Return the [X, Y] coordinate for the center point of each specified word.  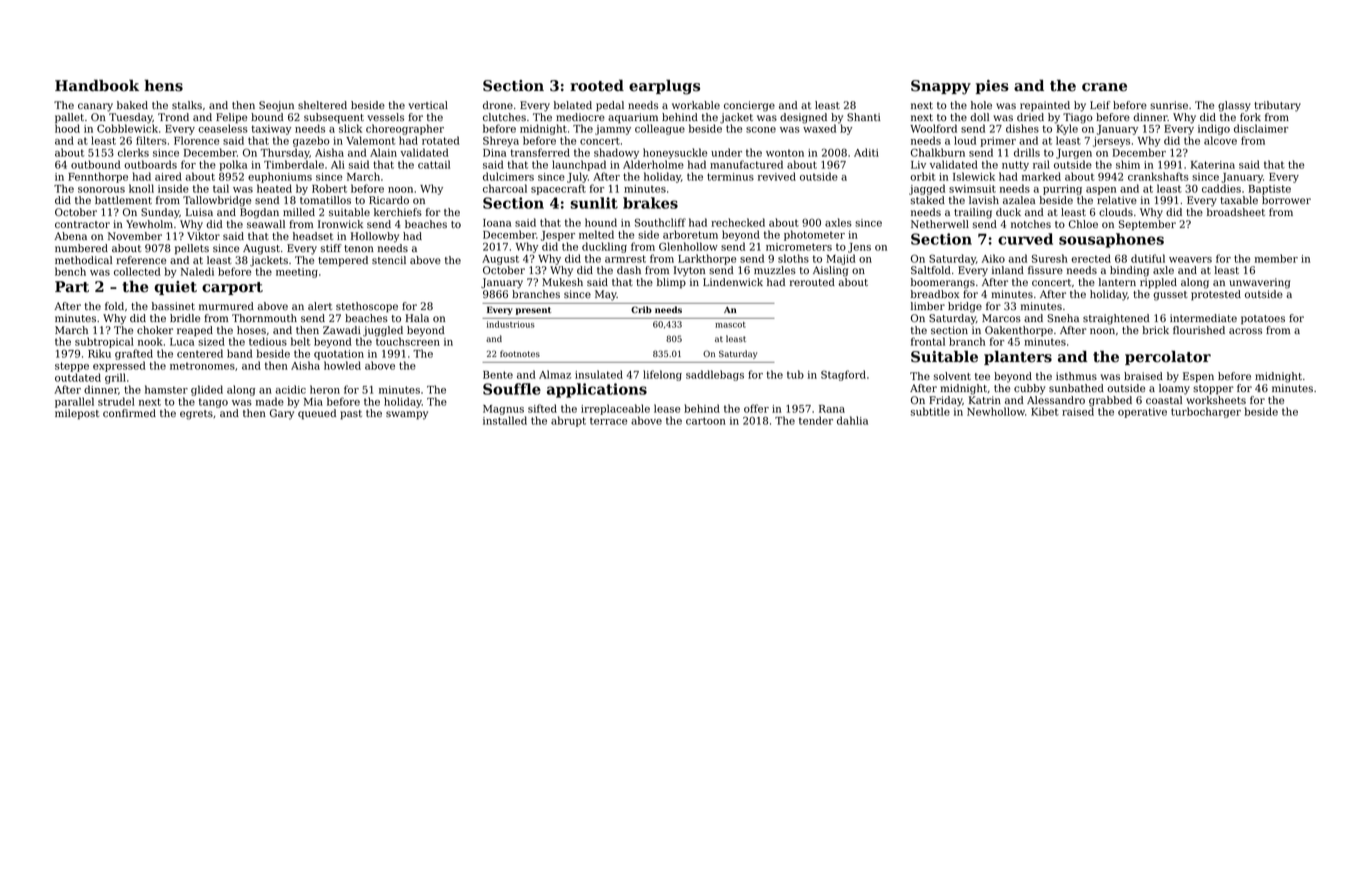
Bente [498, 375]
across [1245, 331]
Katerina [1213, 165]
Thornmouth [264, 318]
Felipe [231, 118]
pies [992, 87]
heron [325, 389]
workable [696, 105]
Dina [494, 153]
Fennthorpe [98, 177]
